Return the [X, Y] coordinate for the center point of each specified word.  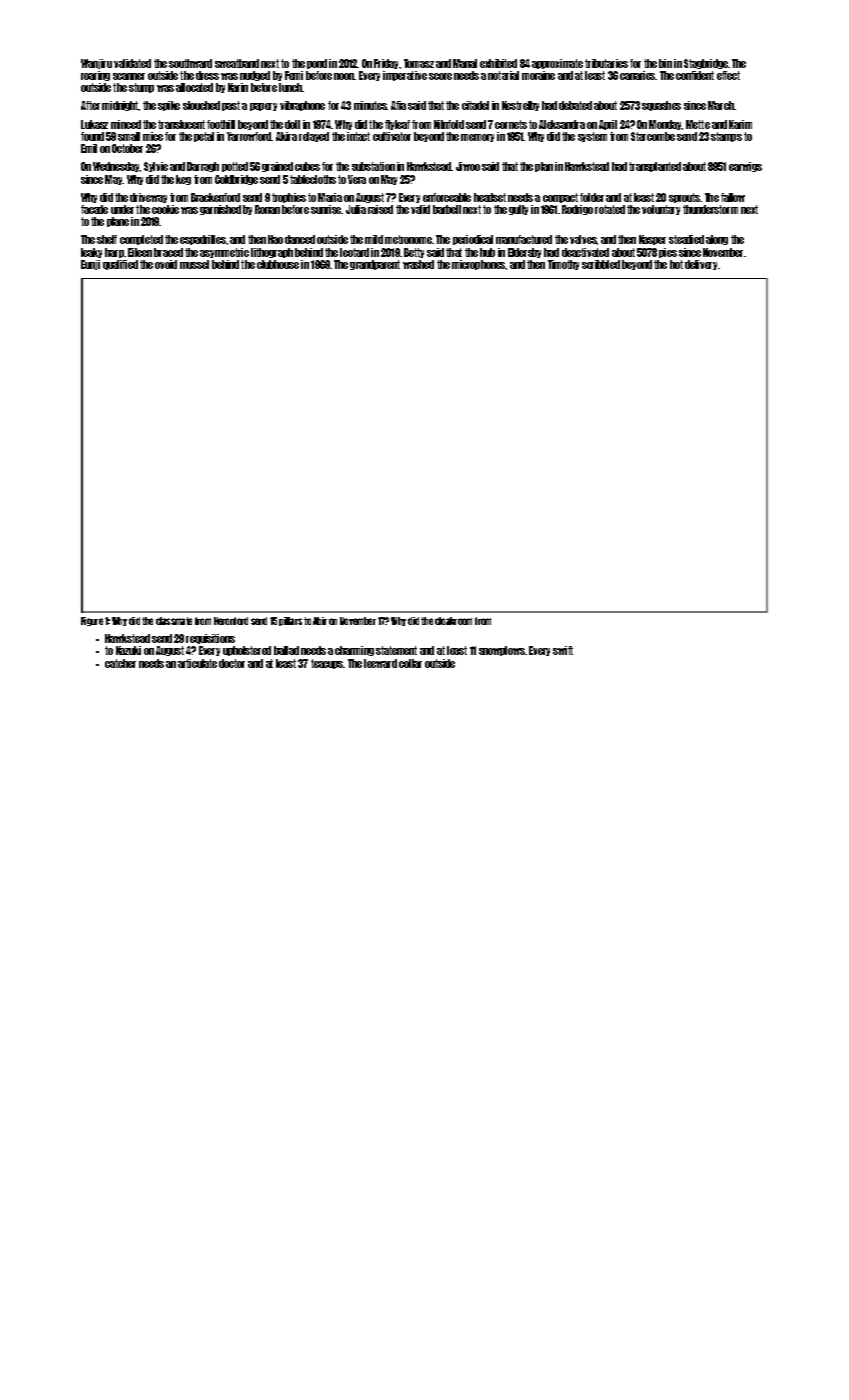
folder [592, 197]
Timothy [563, 265]
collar [410, 663]
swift [563, 650]
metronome [408, 239]
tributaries [606, 63]
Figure [92, 621]
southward [190, 63]
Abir [320, 621]
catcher [120, 663]
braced [168, 252]
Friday [386, 64]
